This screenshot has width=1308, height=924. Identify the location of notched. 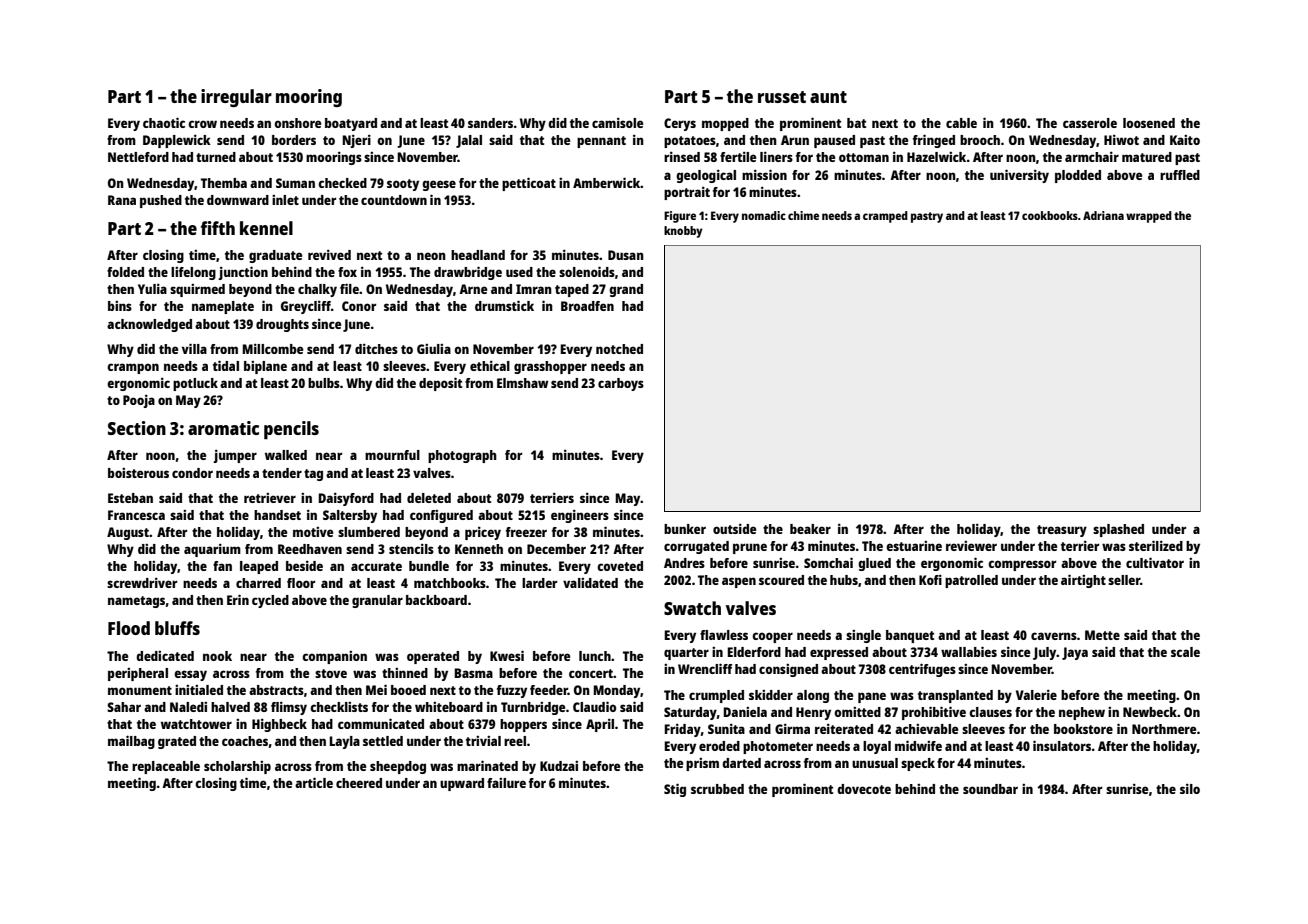
(619, 349).
